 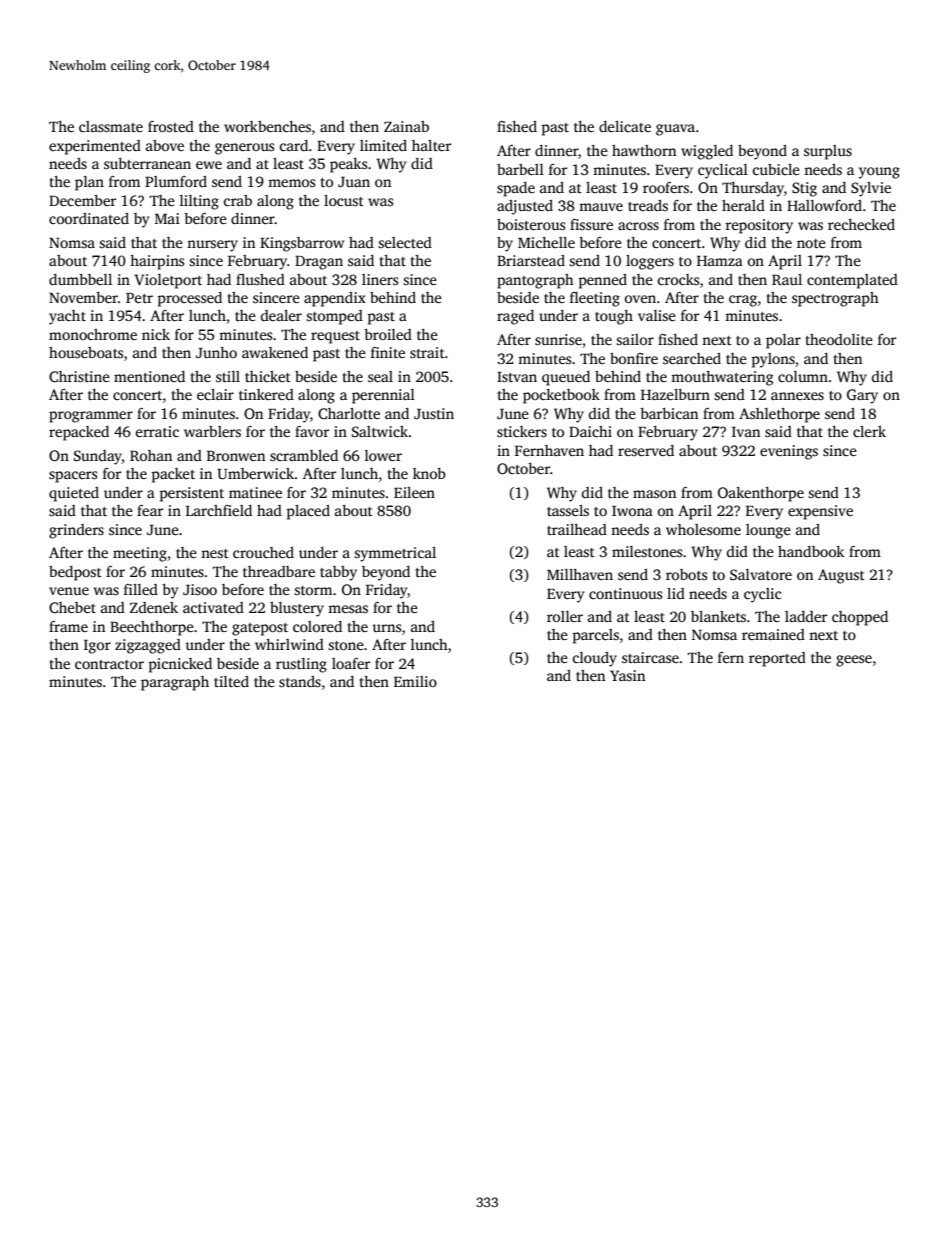 I want to click on contemplated, so click(x=852, y=281).
